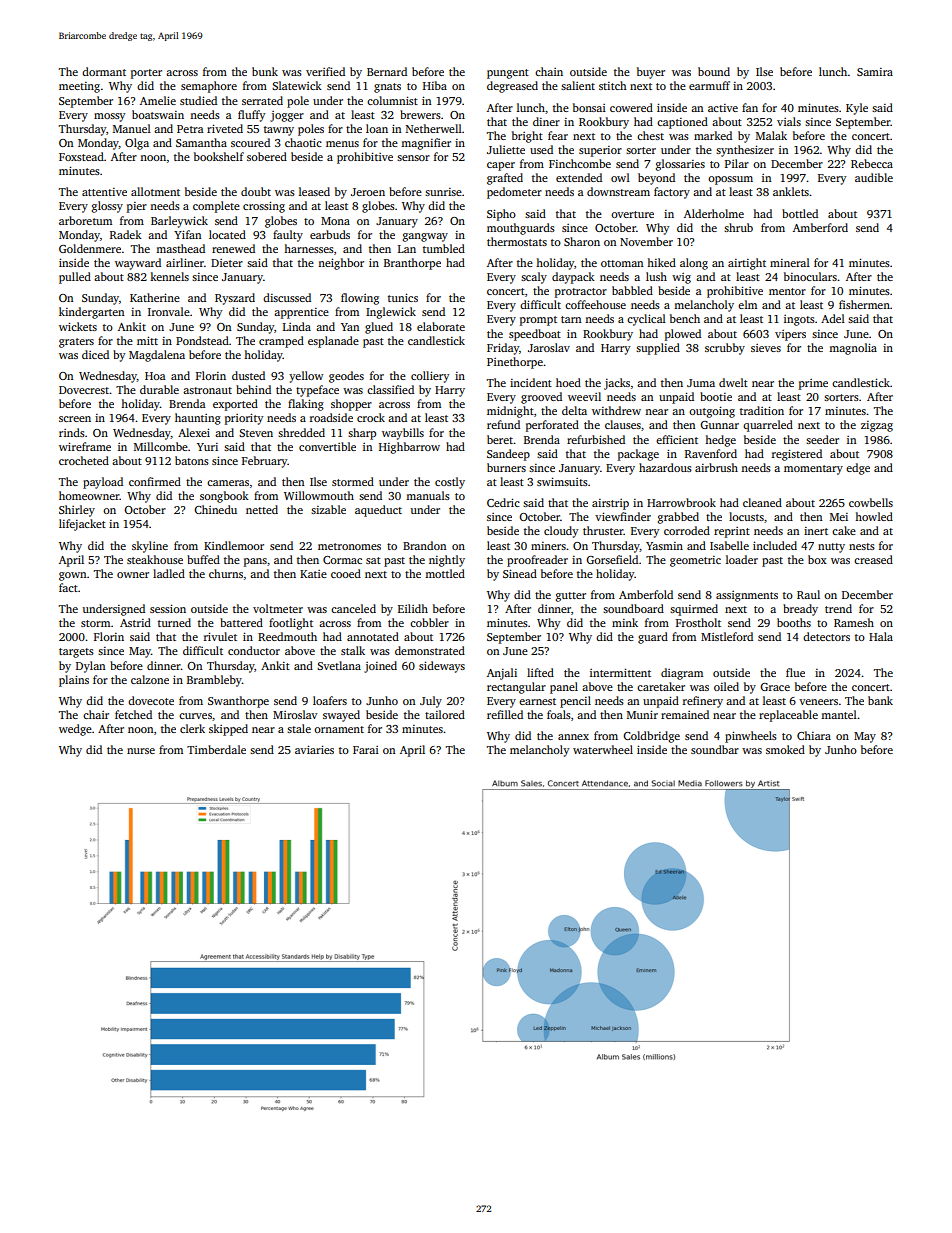  Describe the element at coordinates (227, 263) in the screenshot. I see `Dieter` at that location.
